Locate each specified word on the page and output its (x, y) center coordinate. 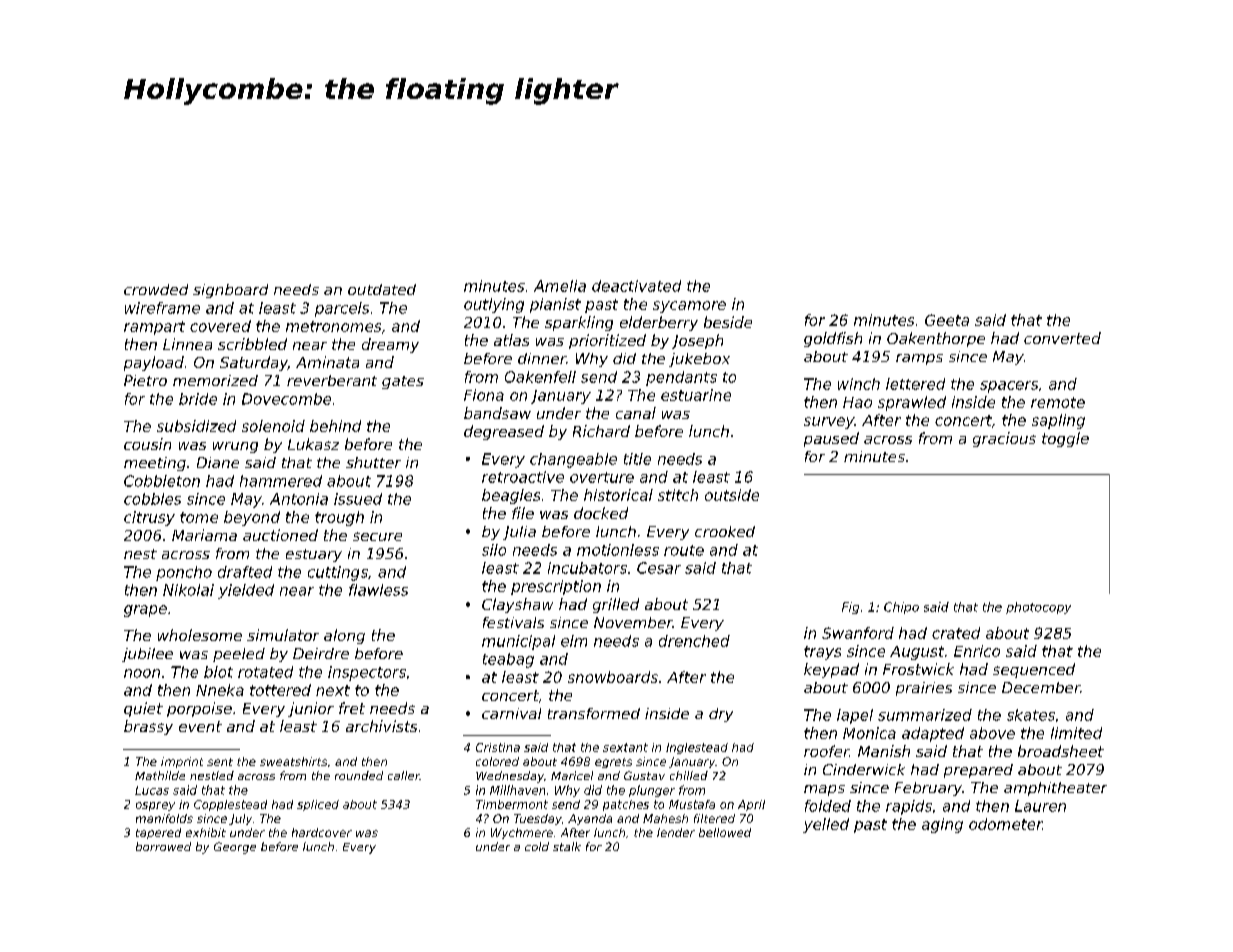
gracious (1004, 439)
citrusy (149, 518)
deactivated (636, 286)
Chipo (901, 608)
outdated (382, 289)
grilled (616, 605)
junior (311, 709)
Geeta (947, 320)
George (235, 848)
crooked (725, 531)
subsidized (196, 426)
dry (721, 715)
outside (732, 495)
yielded (246, 591)
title (637, 459)
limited (1076, 733)
